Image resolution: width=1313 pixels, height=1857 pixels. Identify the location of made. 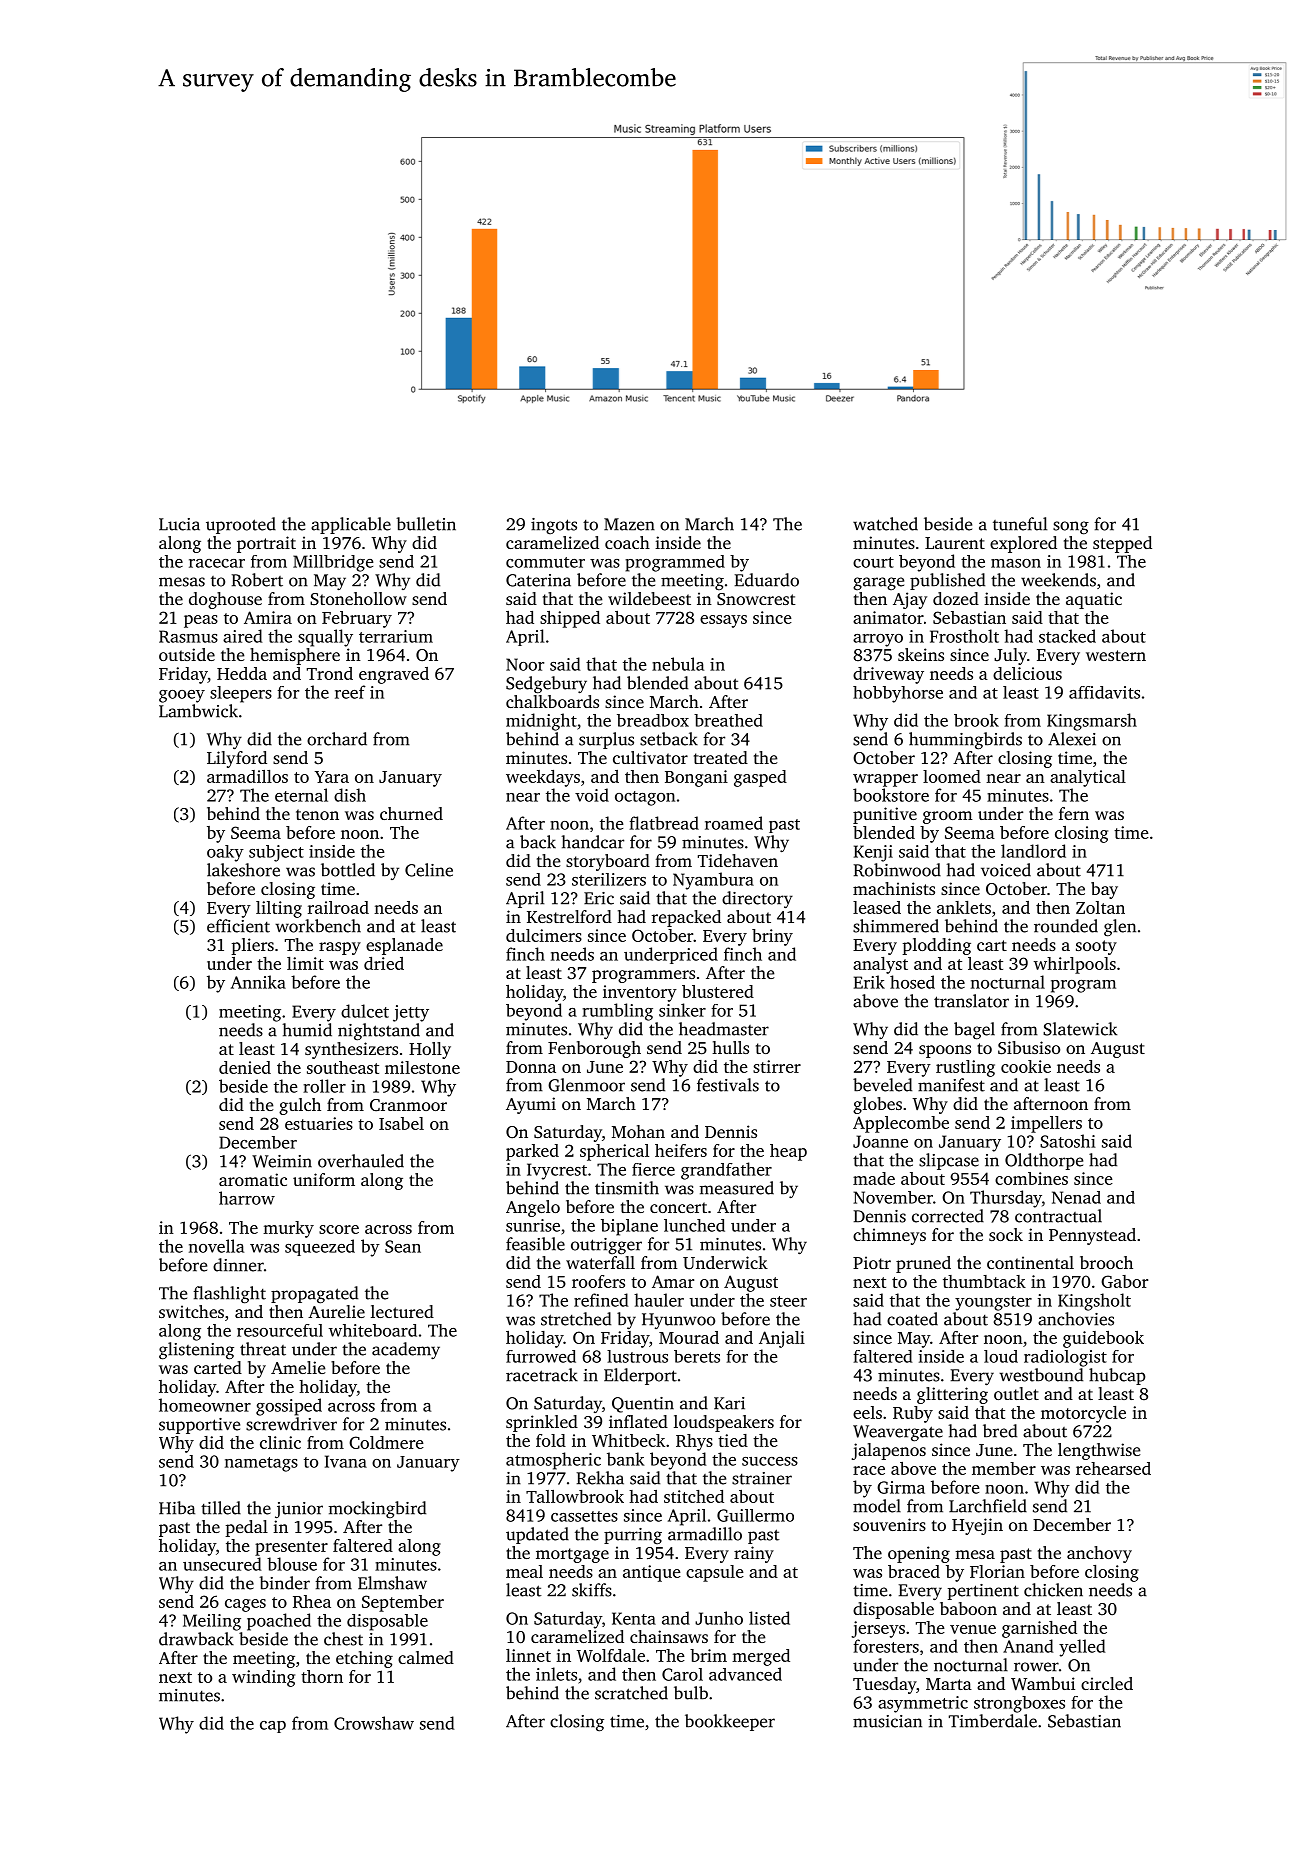
(874, 1178).
